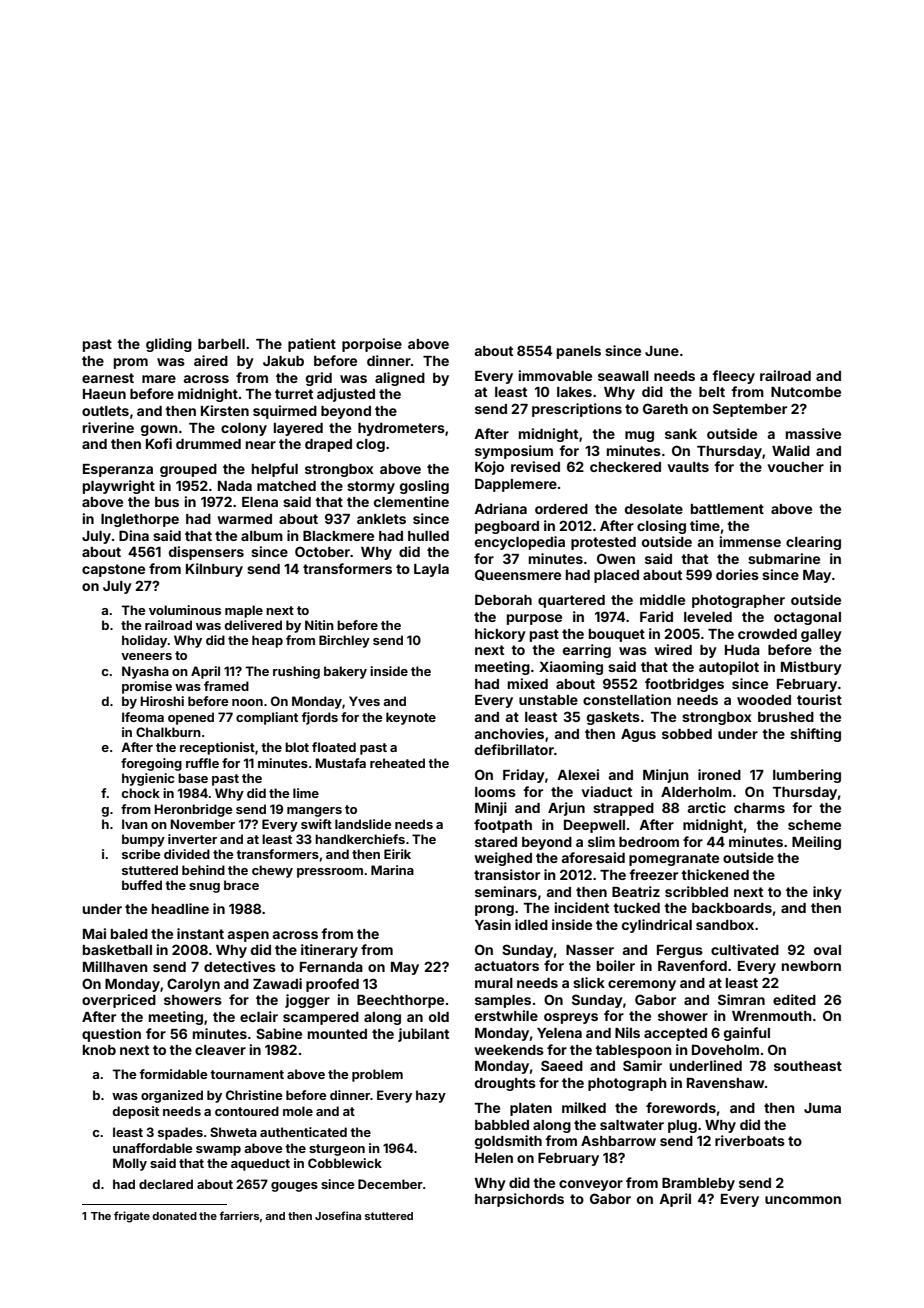 This document has width=924, height=1308. Describe the element at coordinates (180, 908) in the document. I see `headline` at that location.
